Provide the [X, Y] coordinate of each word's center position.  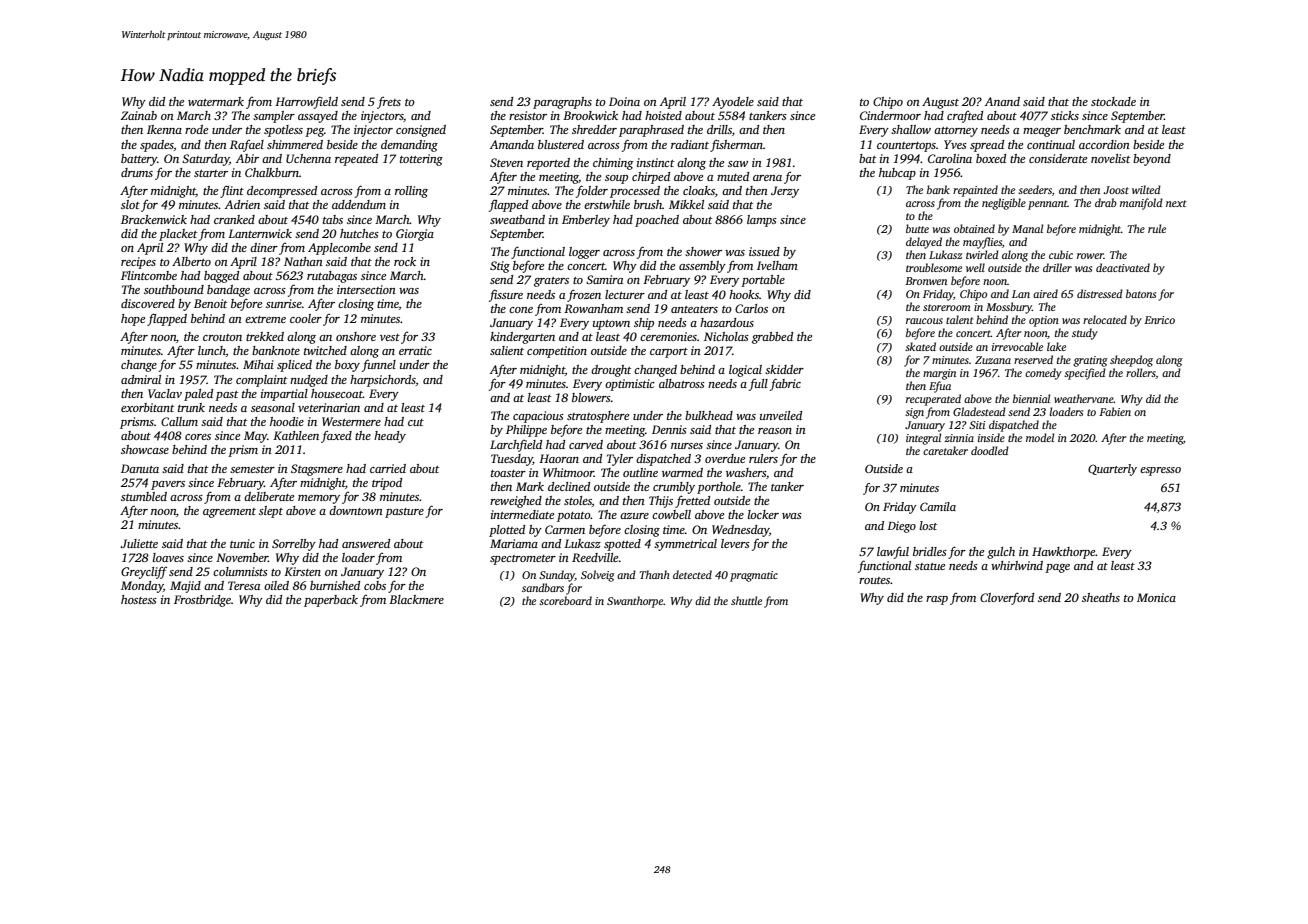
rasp [937, 600]
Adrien [242, 204]
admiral [141, 379]
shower [703, 251]
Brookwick [590, 115]
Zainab [139, 115]
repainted [975, 191]
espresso [1160, 471]
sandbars [543, 587]
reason [775, 431]
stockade [1113, 101]
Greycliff [144, 573]
